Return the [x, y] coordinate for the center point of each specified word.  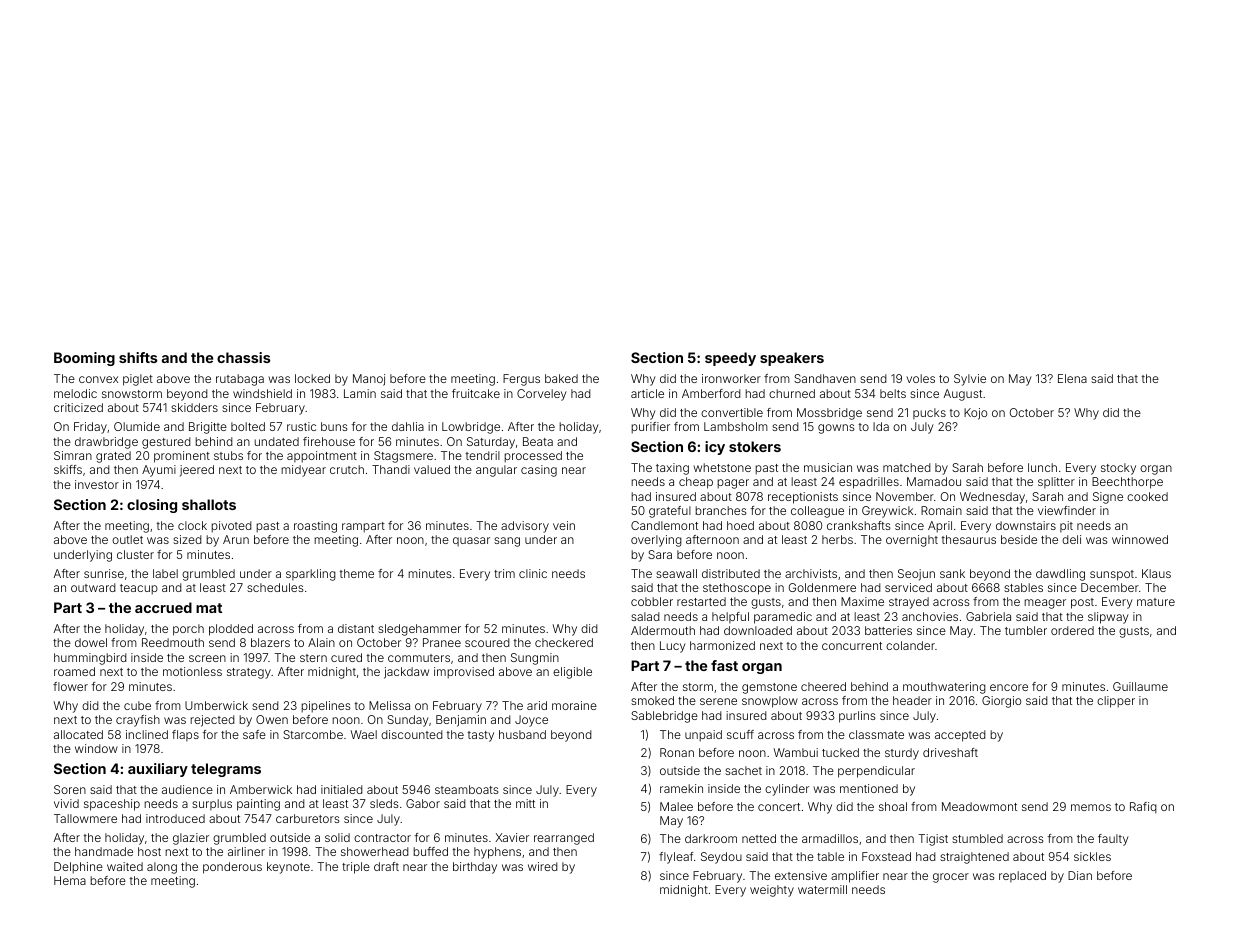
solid [337, 837]
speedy [730, 359]
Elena [1072, 378]
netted [759, 838]
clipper [1116, 702]
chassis [243, 357]
